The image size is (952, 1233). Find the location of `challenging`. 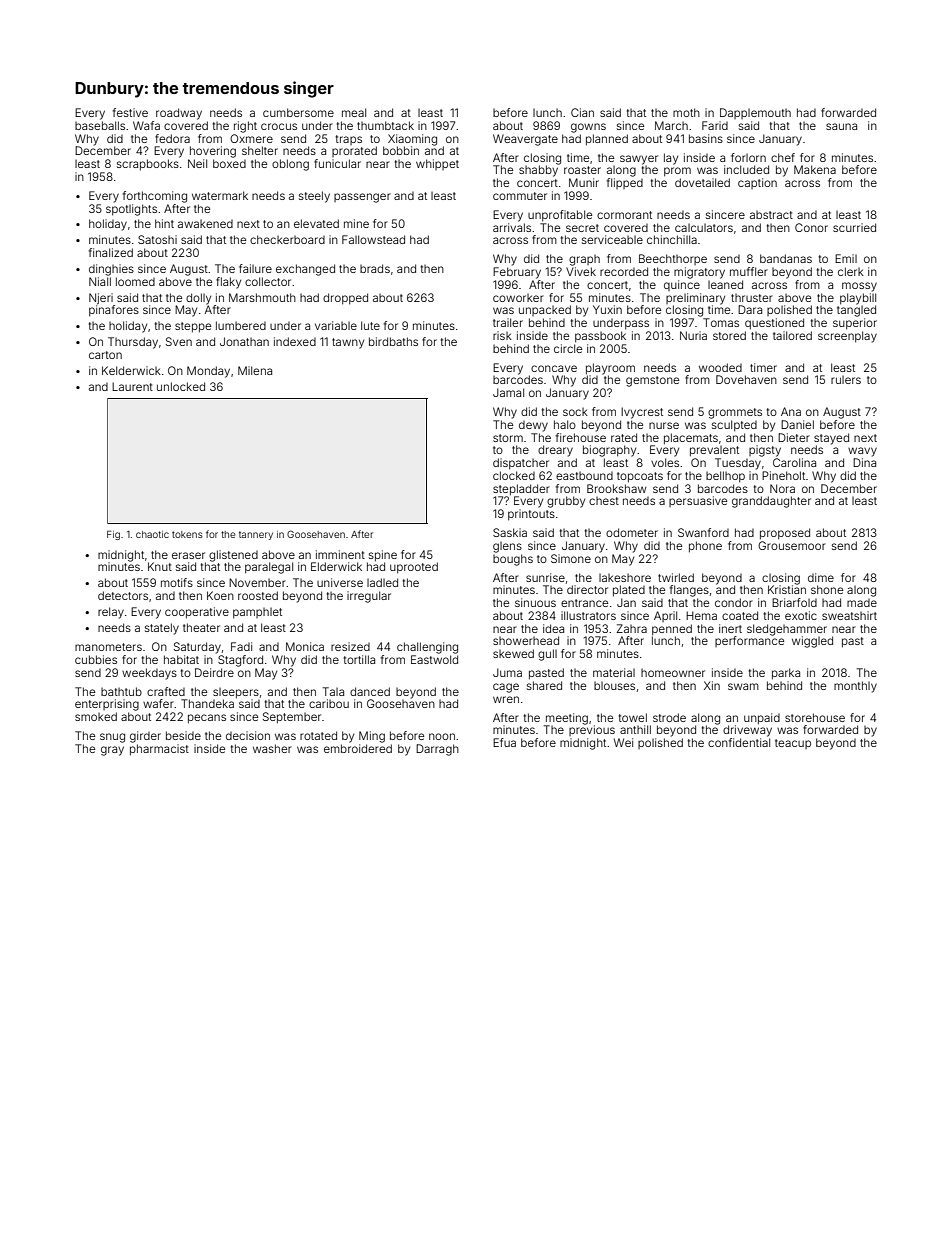

challenging is located at coordinates (427, 648).
